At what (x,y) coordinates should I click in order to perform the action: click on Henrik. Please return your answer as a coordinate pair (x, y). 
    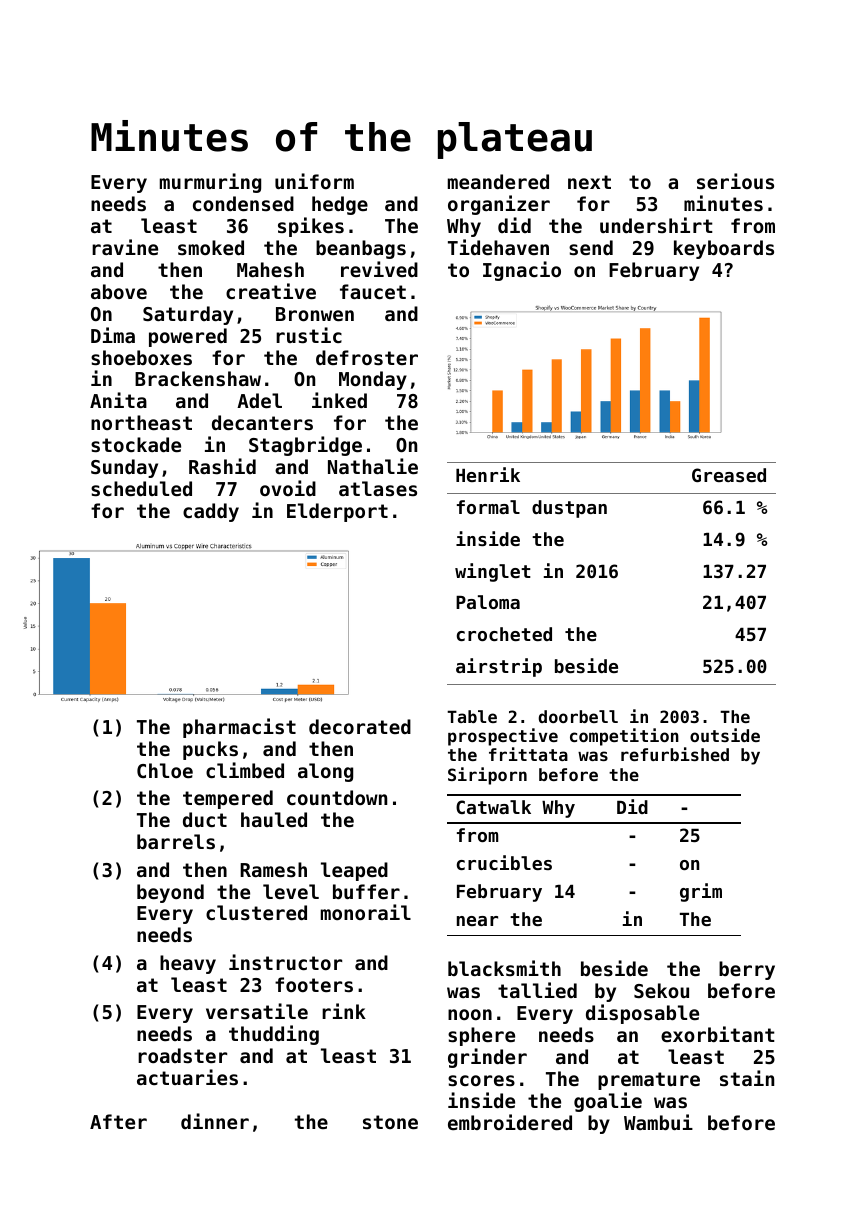
    Looking at the image, I should click on (488, 474).
